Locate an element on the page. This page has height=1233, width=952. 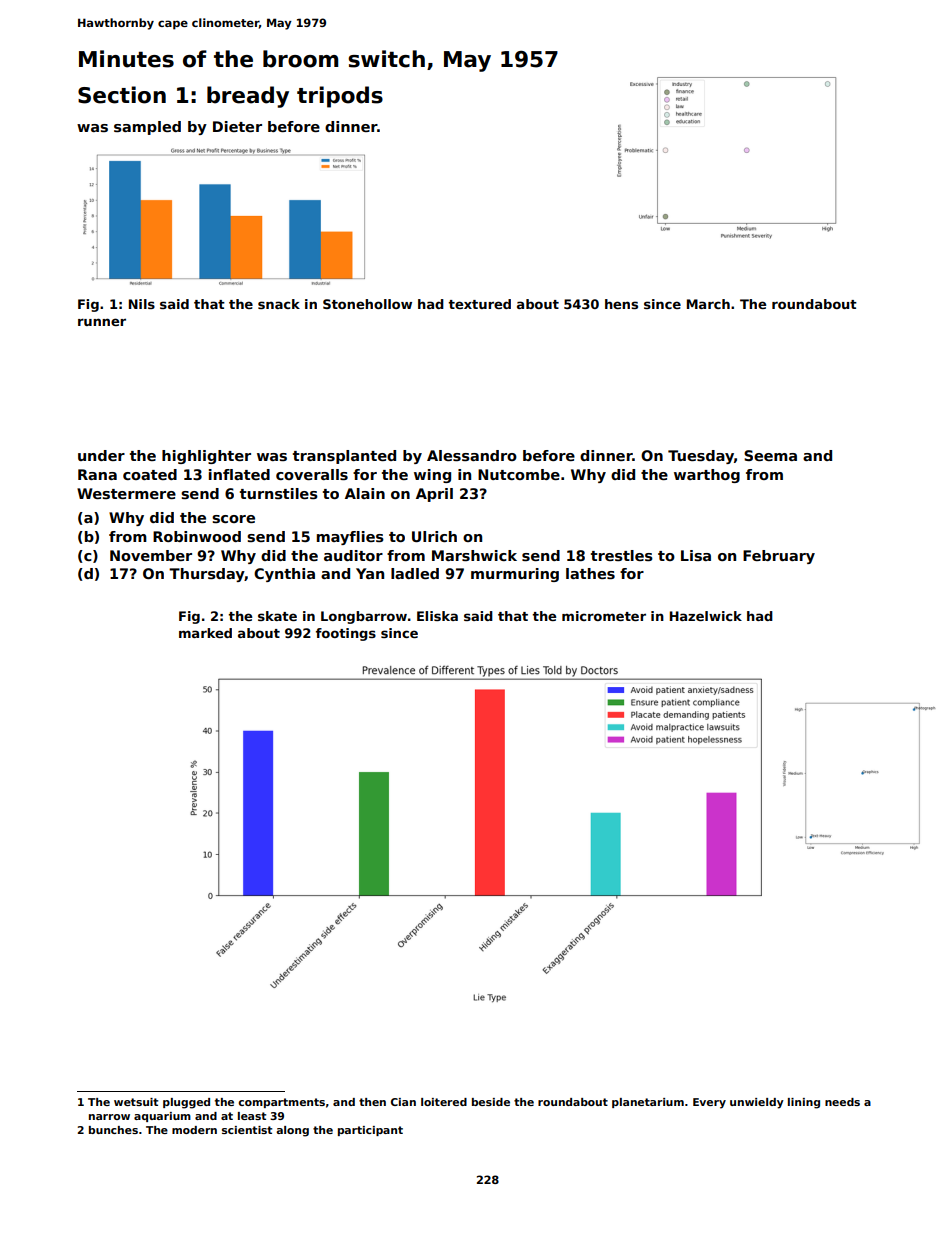
loitered is located at coordinates (444, 1102).
